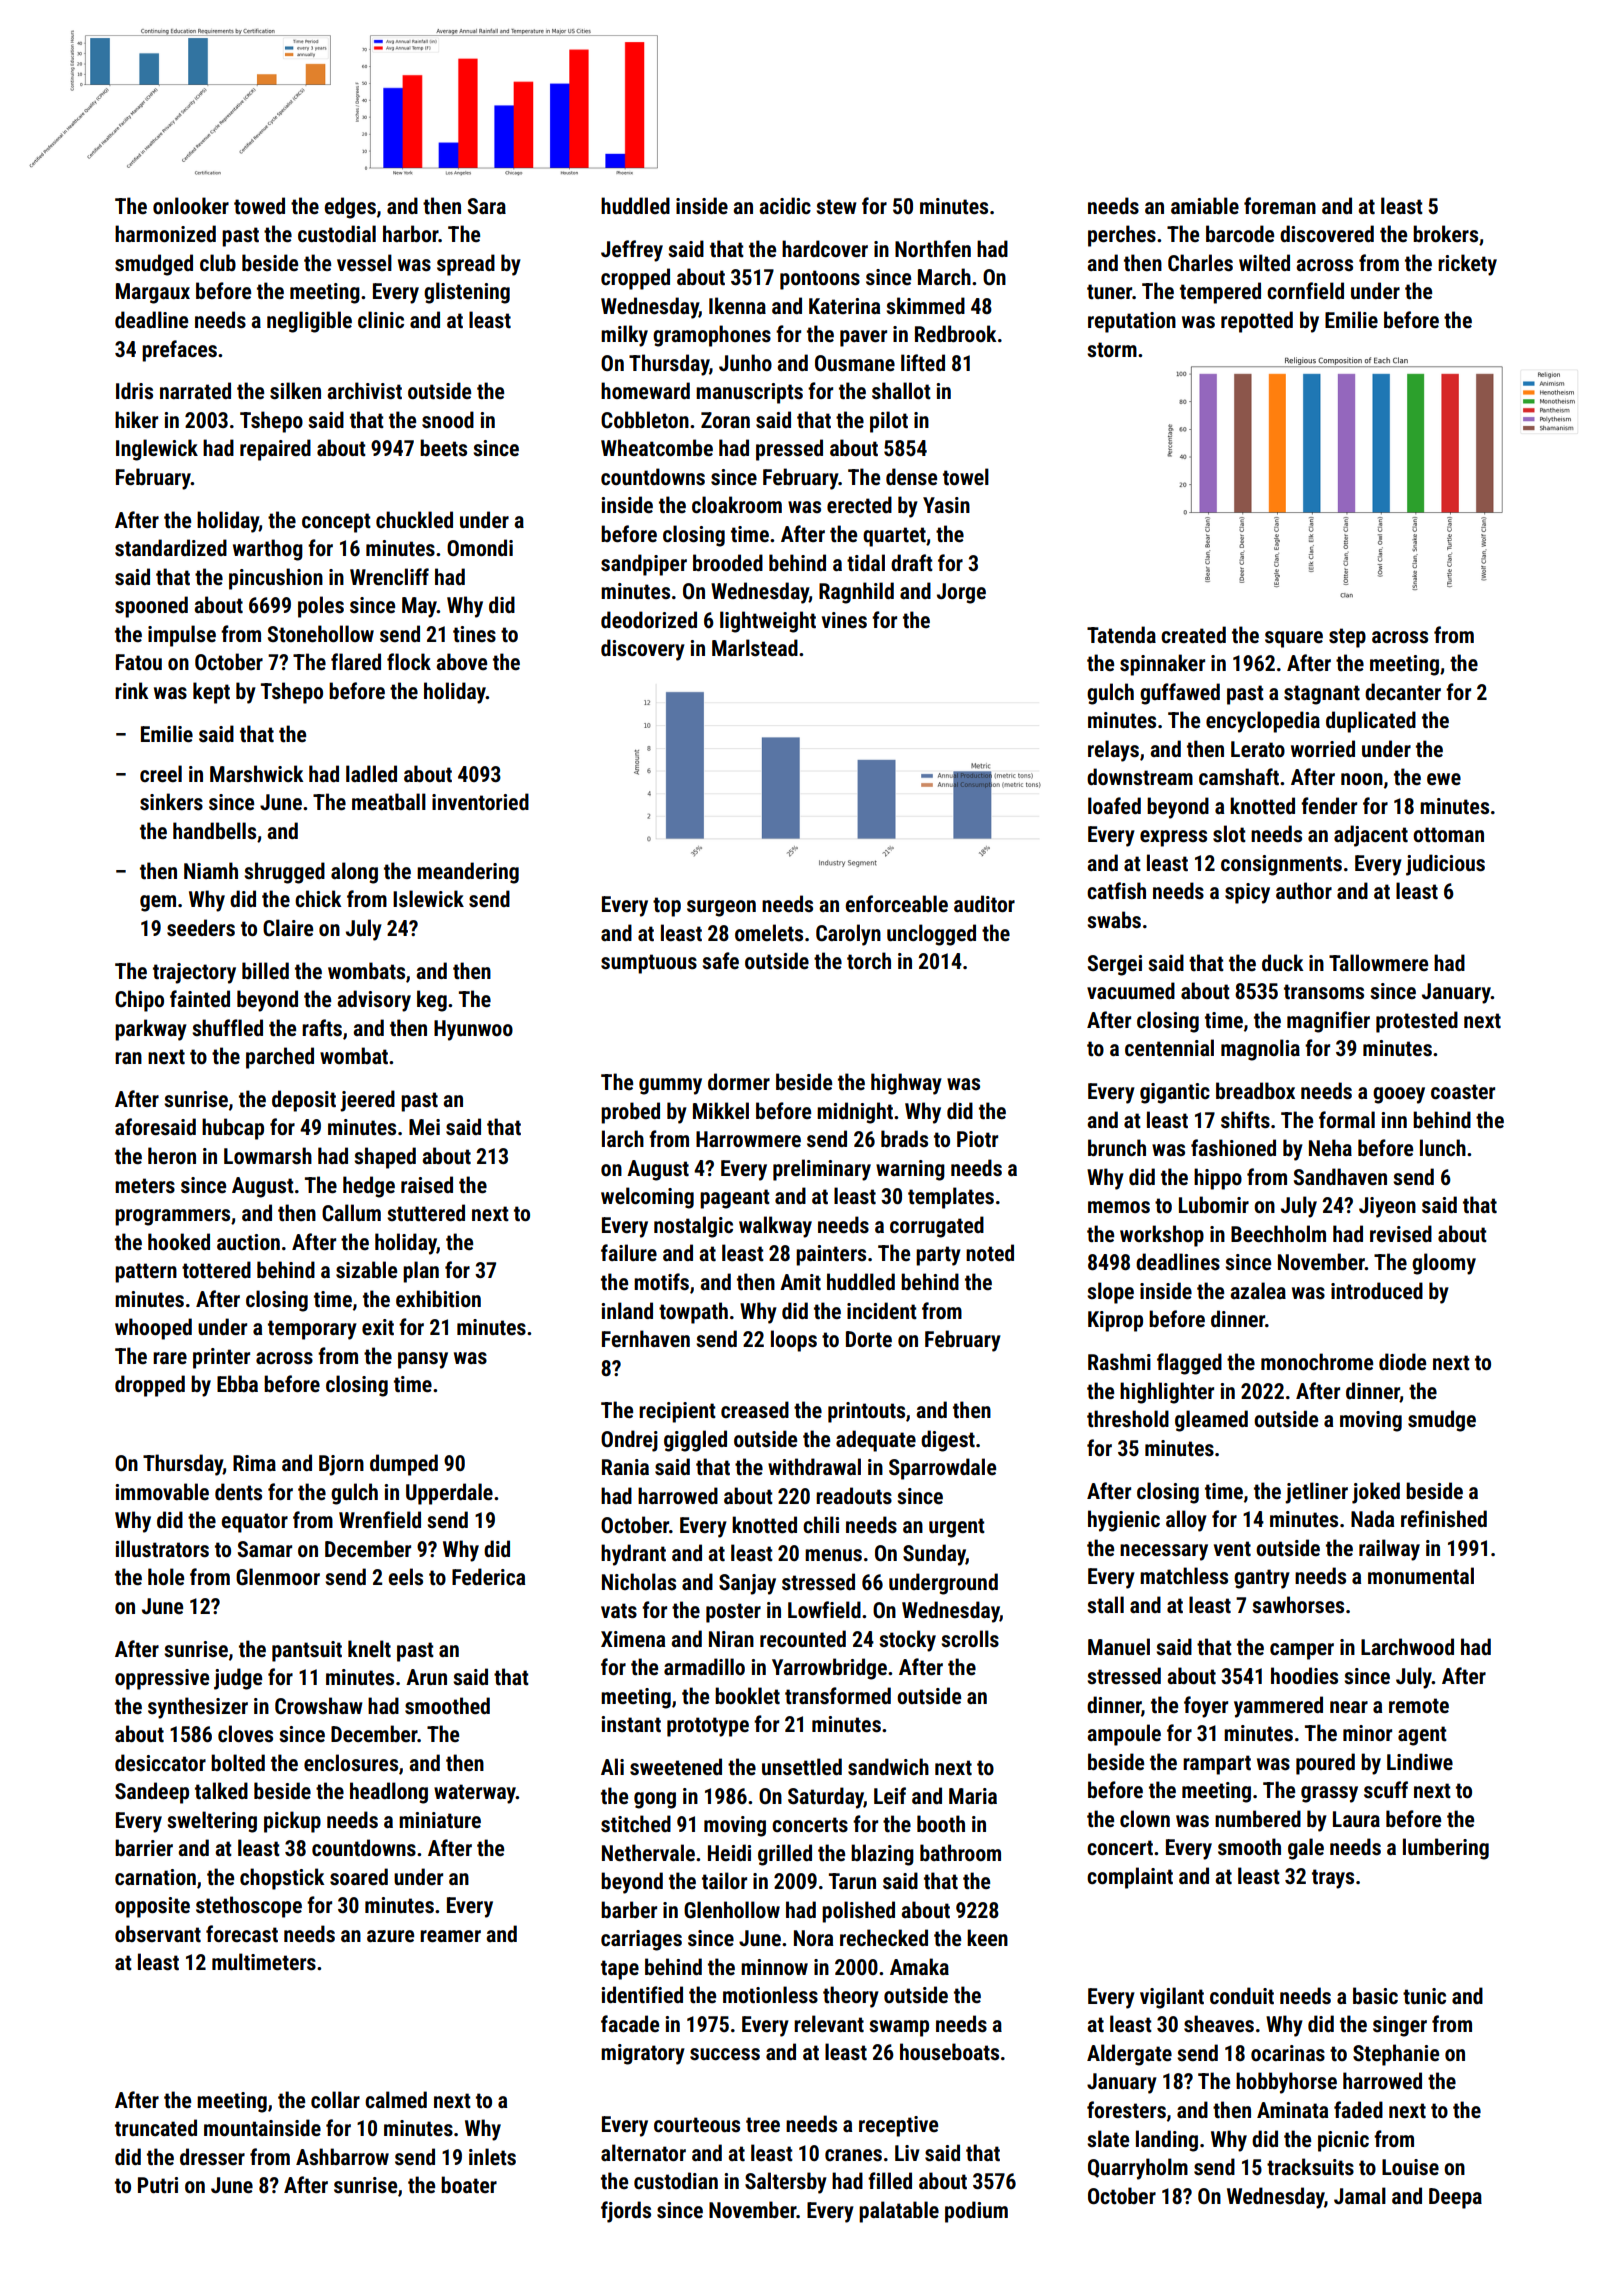 The height and width of the document is (2292, 1620). What do you see at coordinates (200, 998) in the document?
I see `fainted` at bounding box center [200, 998].
